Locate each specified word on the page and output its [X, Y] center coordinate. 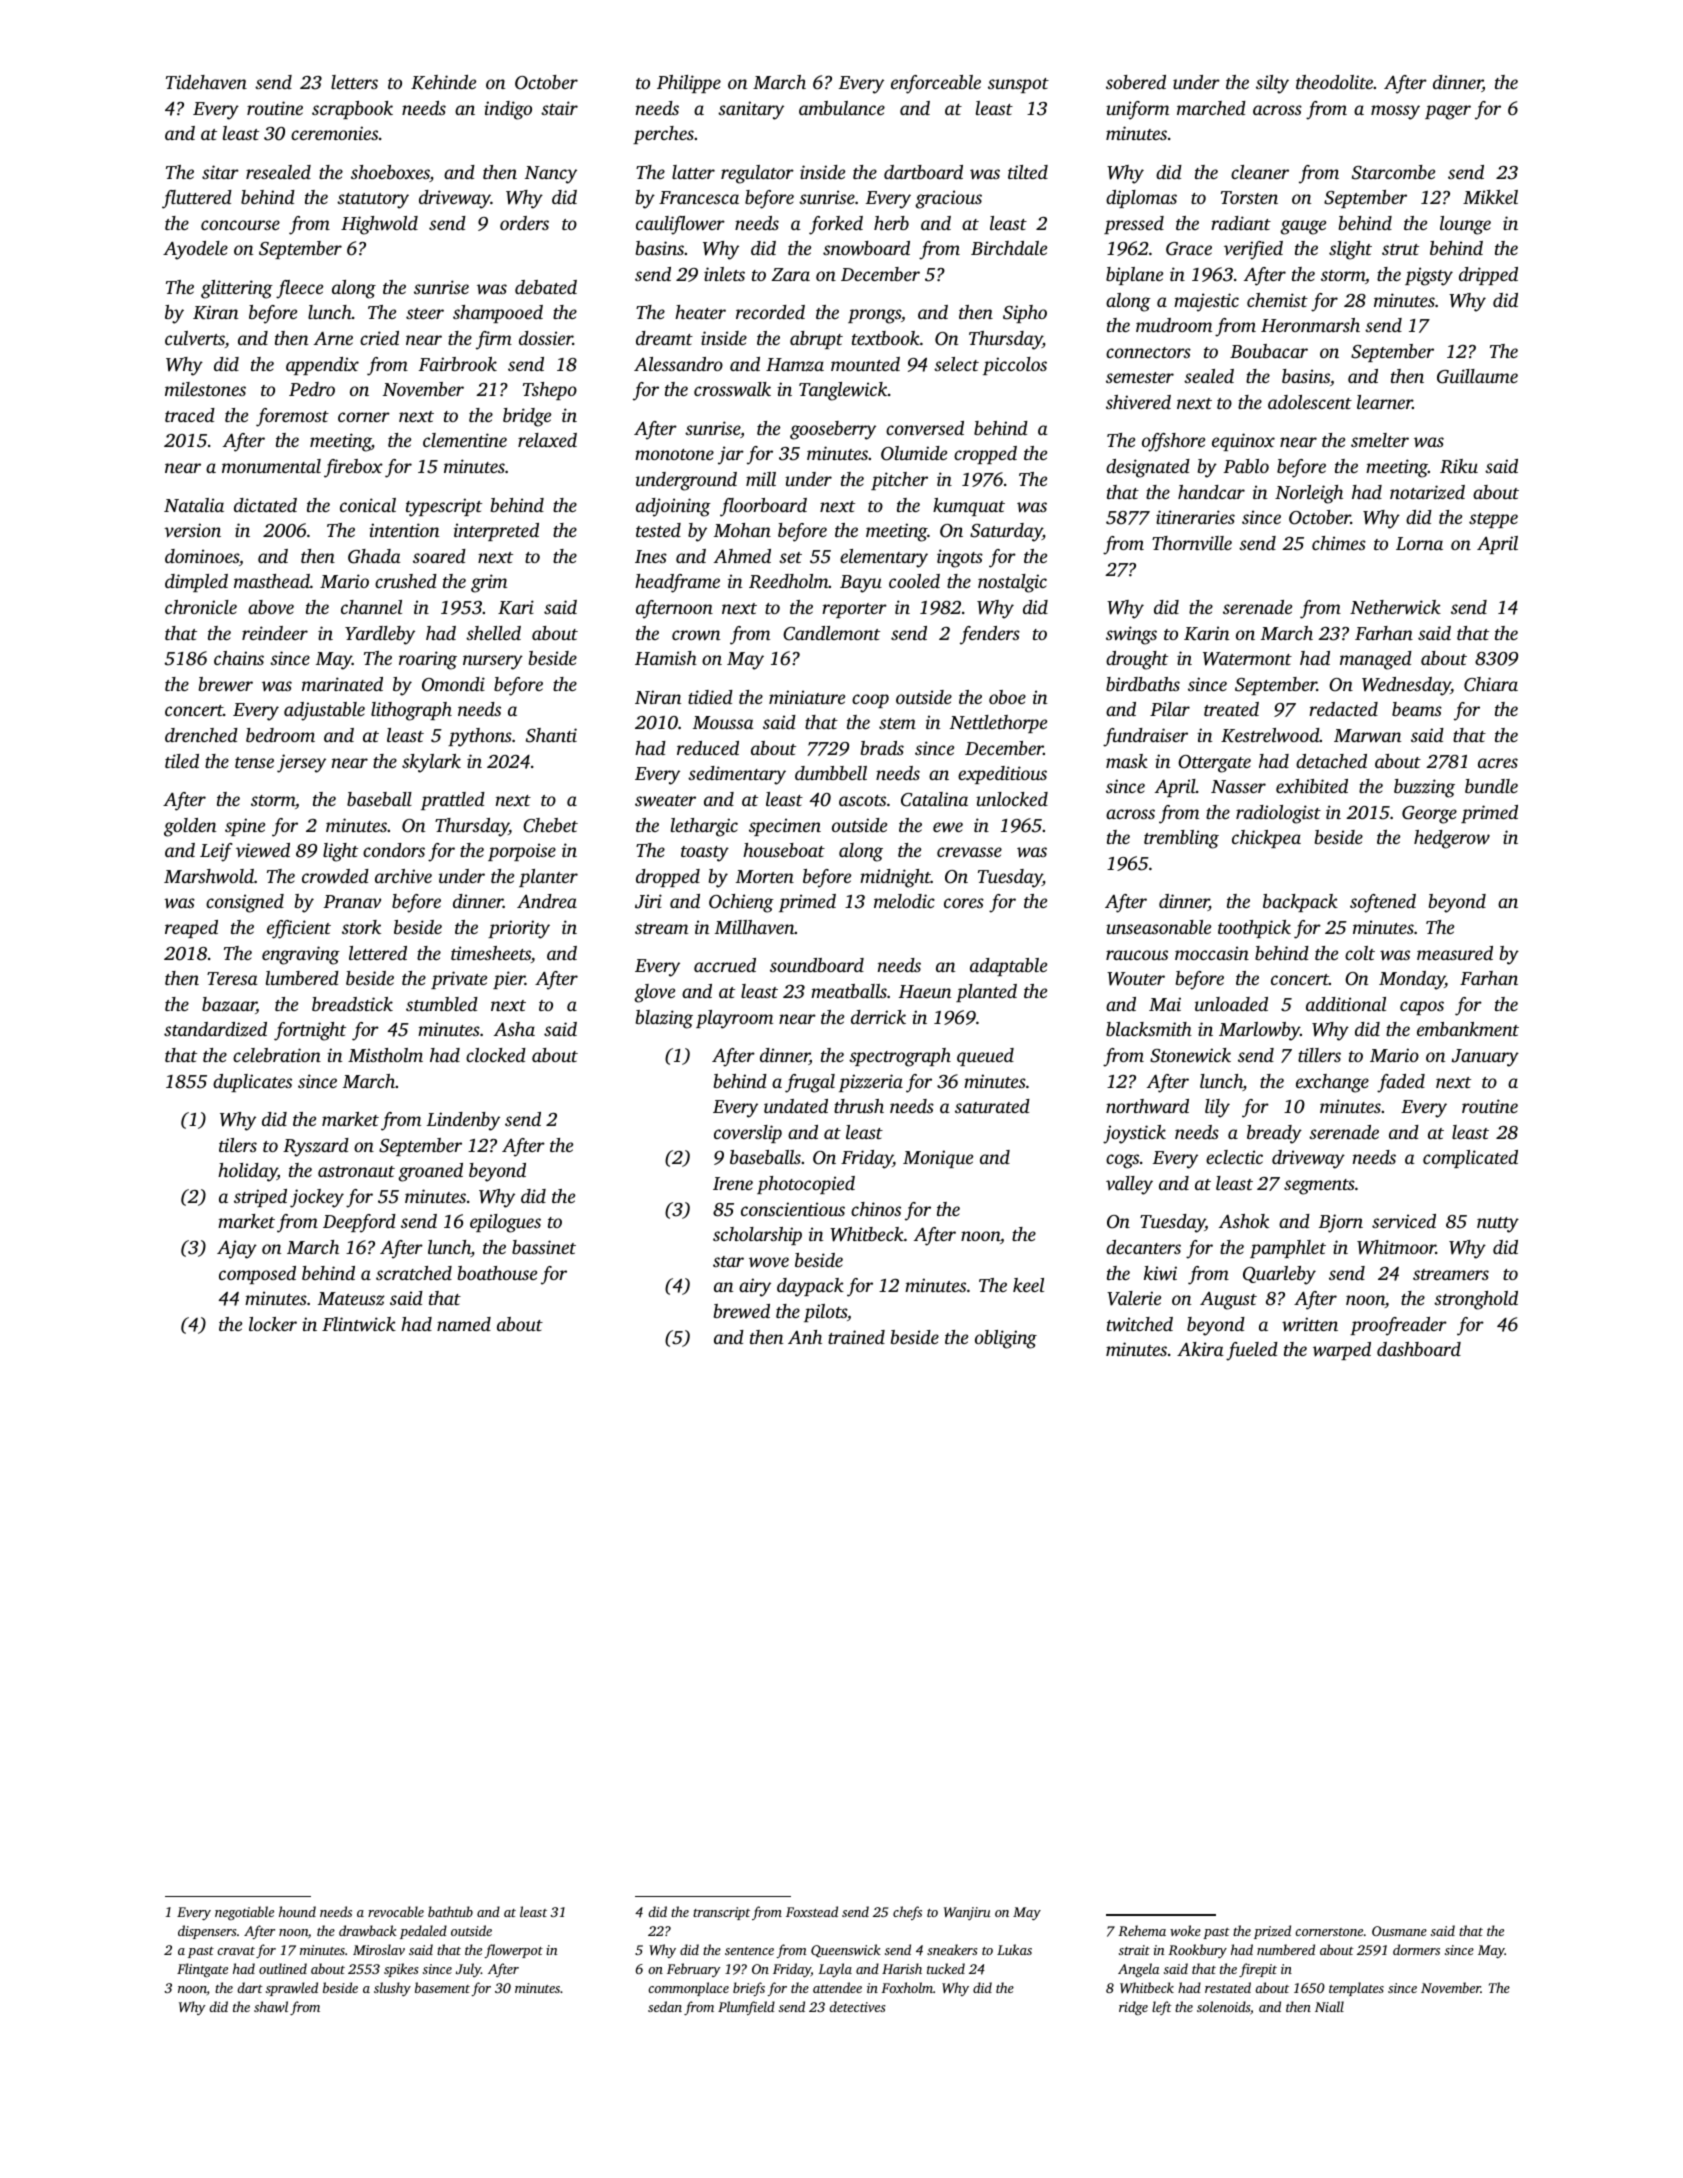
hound [297, 1911]
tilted [1028, 172]
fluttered [197, 199]
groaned [430, 1172]
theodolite [1334, 82]
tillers [1319, 1055]
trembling [1181, 839]
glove [654, 993]
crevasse [969, 852]
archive [403, 876]
